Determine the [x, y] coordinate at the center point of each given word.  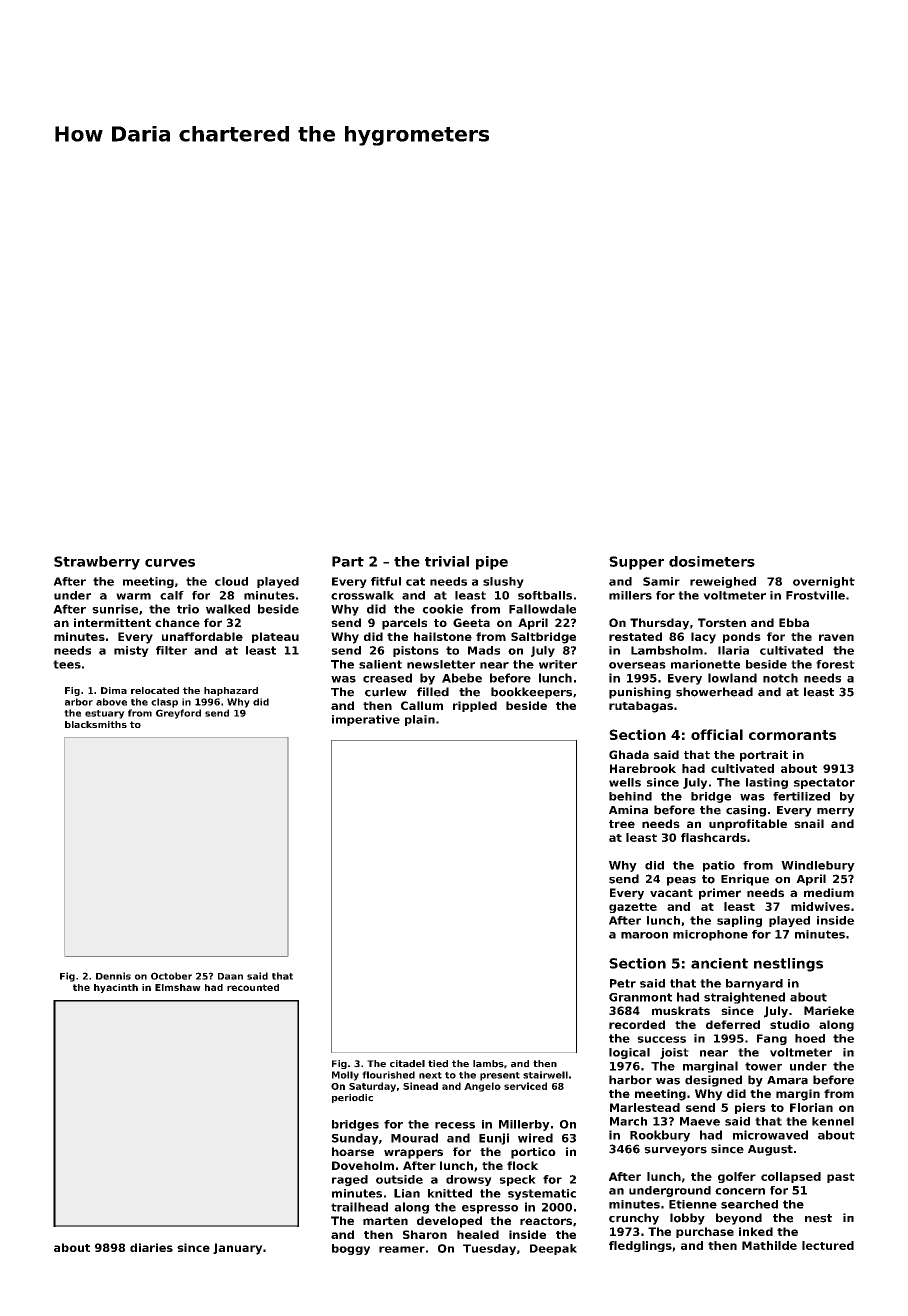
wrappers [413, 1154]
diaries [151, 1247]
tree [622, 824]
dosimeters [712, 561]
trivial [447, 561]
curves [170, 563]
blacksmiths [96, 724]
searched [749, 1204]
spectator [824, 783]
